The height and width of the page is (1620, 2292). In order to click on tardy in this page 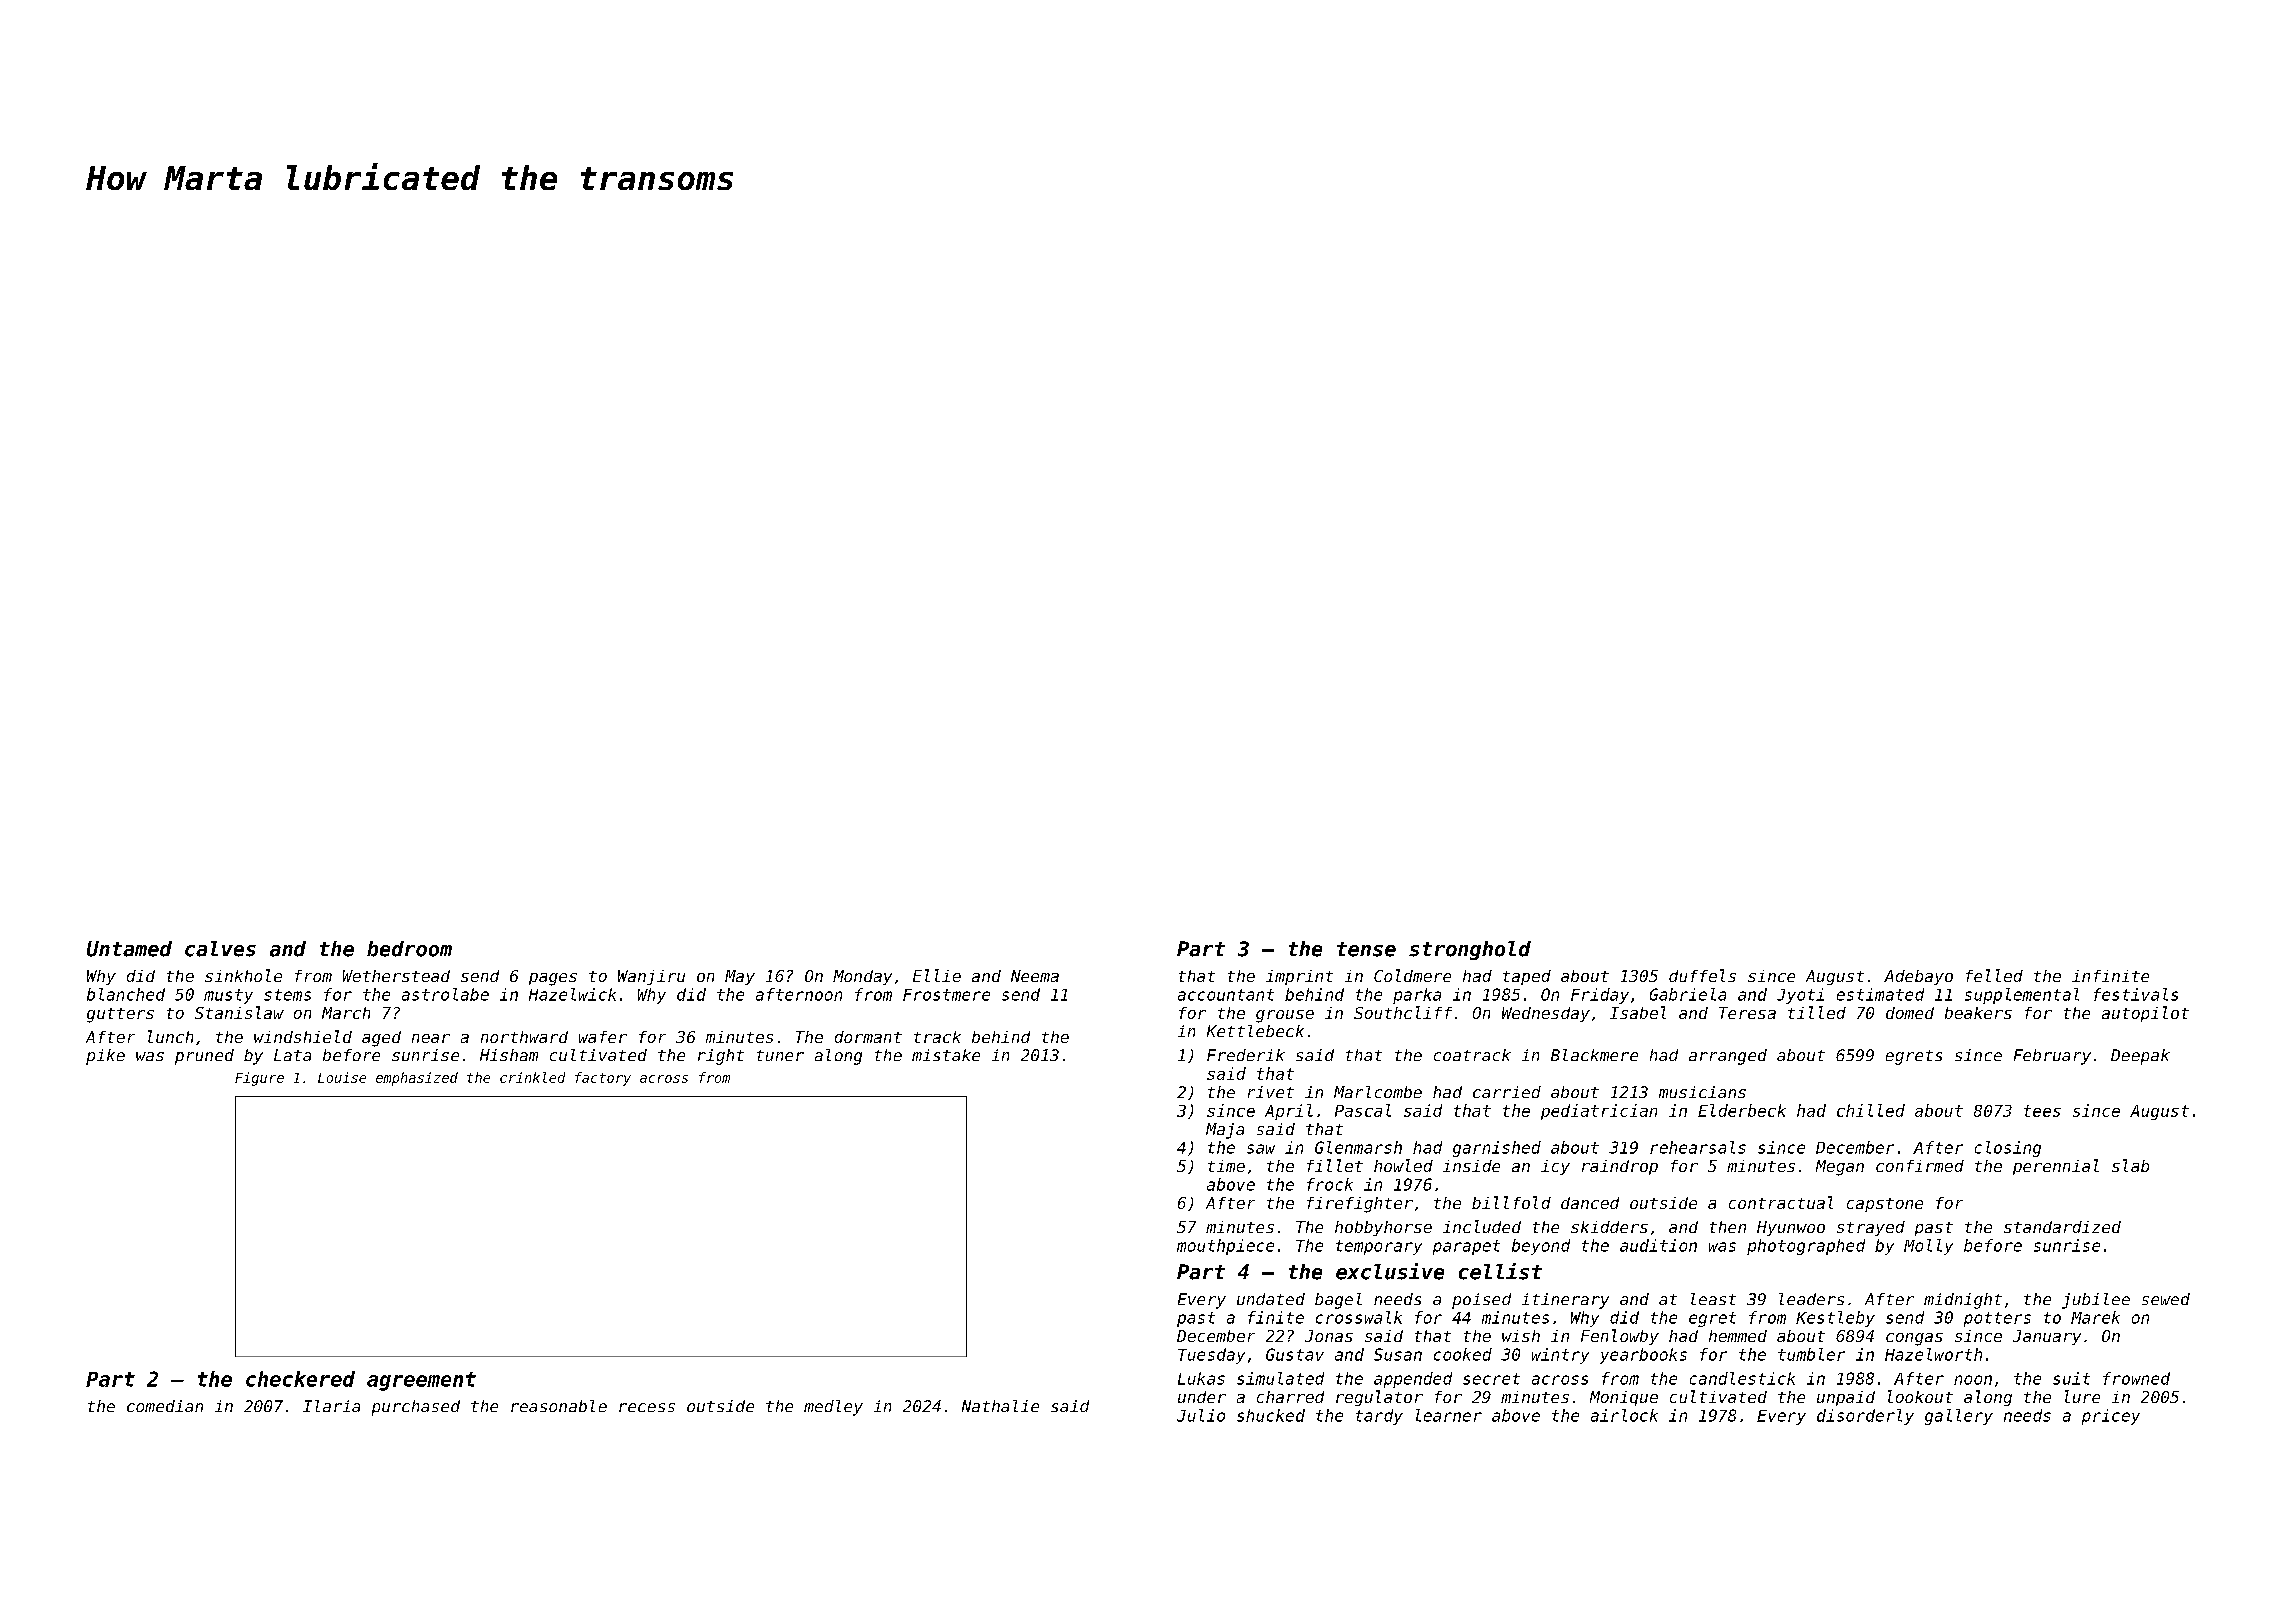, I will do `click(1379, 1417)`.
